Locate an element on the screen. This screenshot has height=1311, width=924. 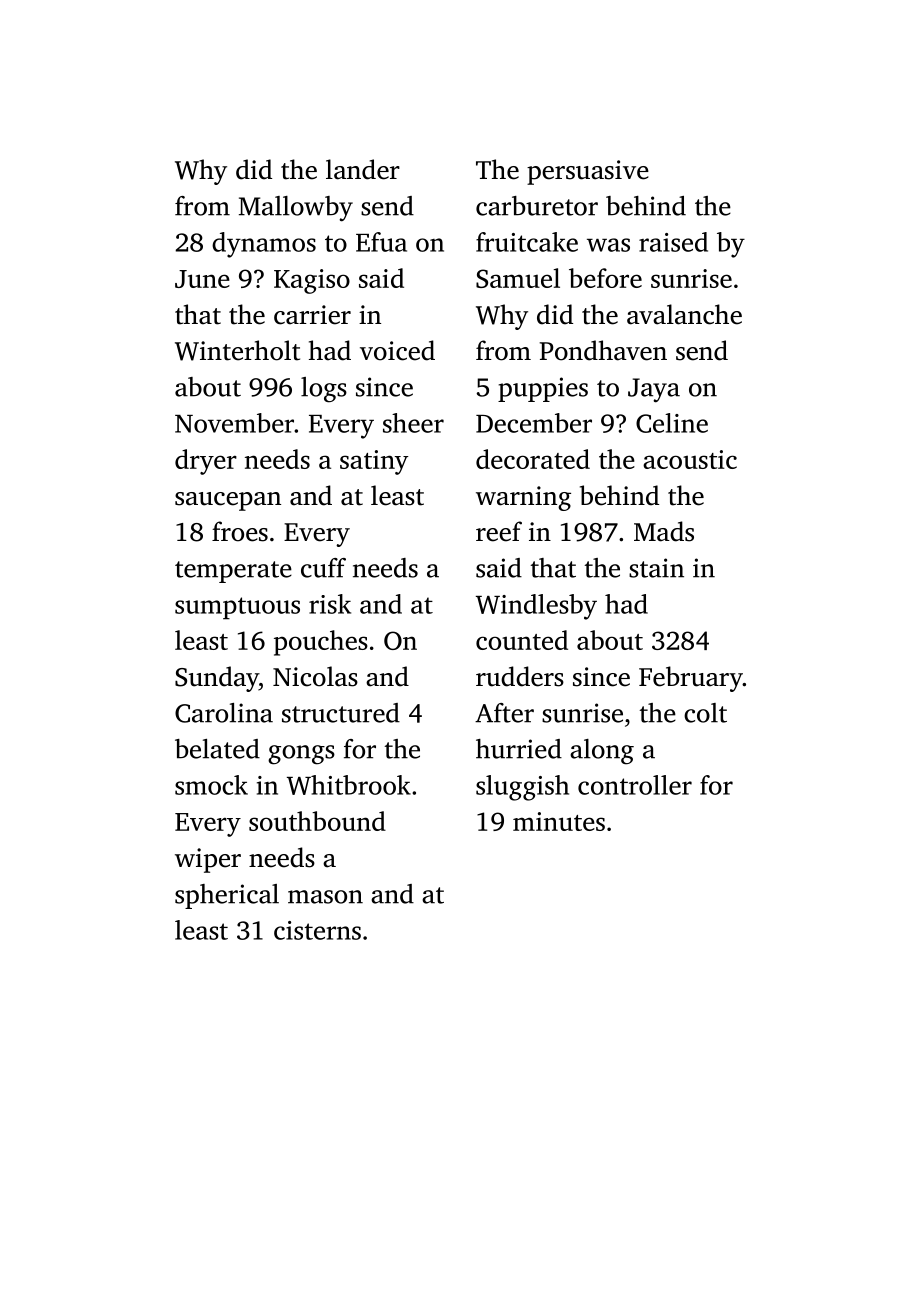
was is located at coordinates (608, 245).
